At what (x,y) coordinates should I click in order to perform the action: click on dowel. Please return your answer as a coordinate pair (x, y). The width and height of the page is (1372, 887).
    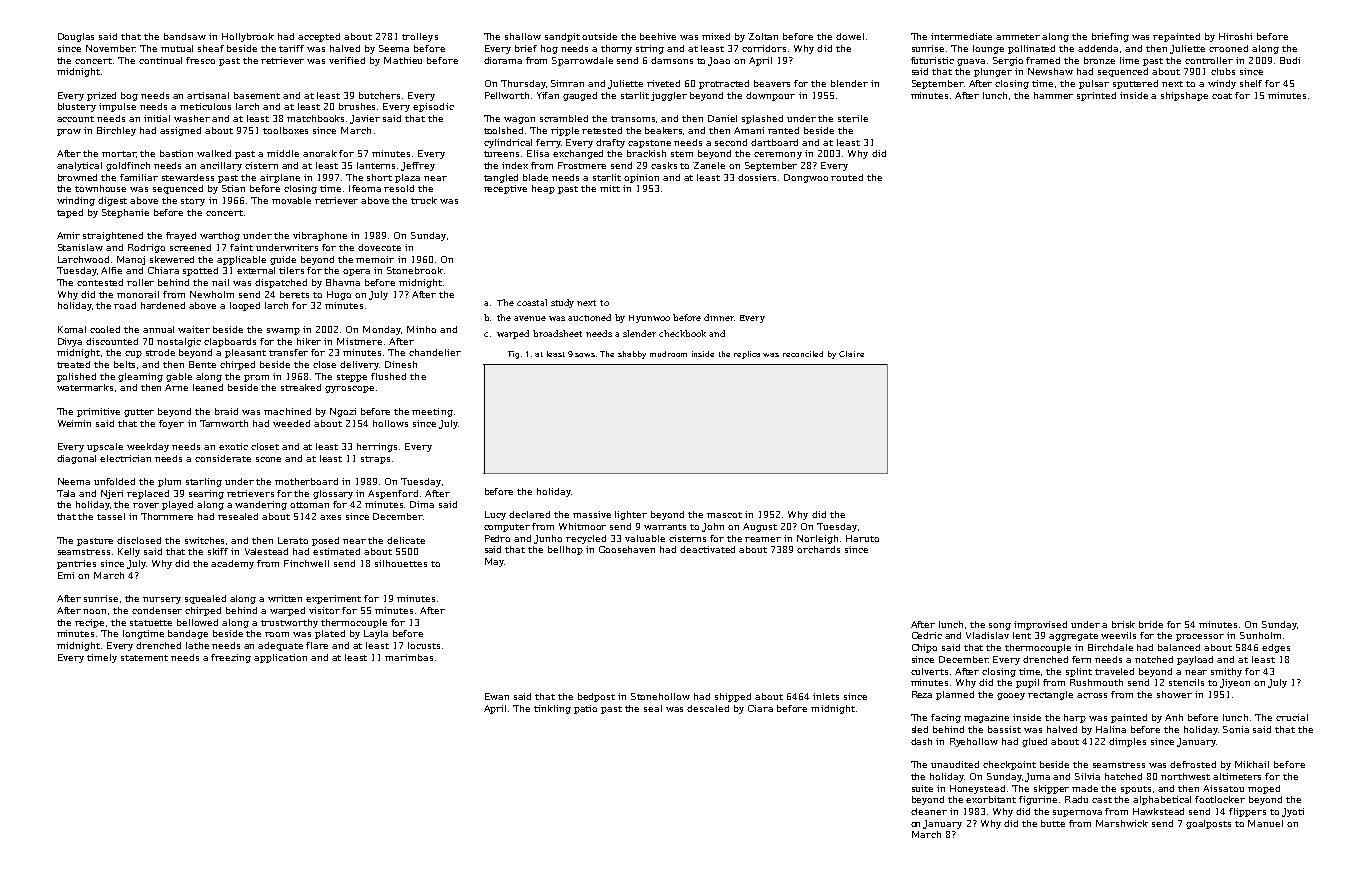
    Looking at the image, I should click on (850, 36).
